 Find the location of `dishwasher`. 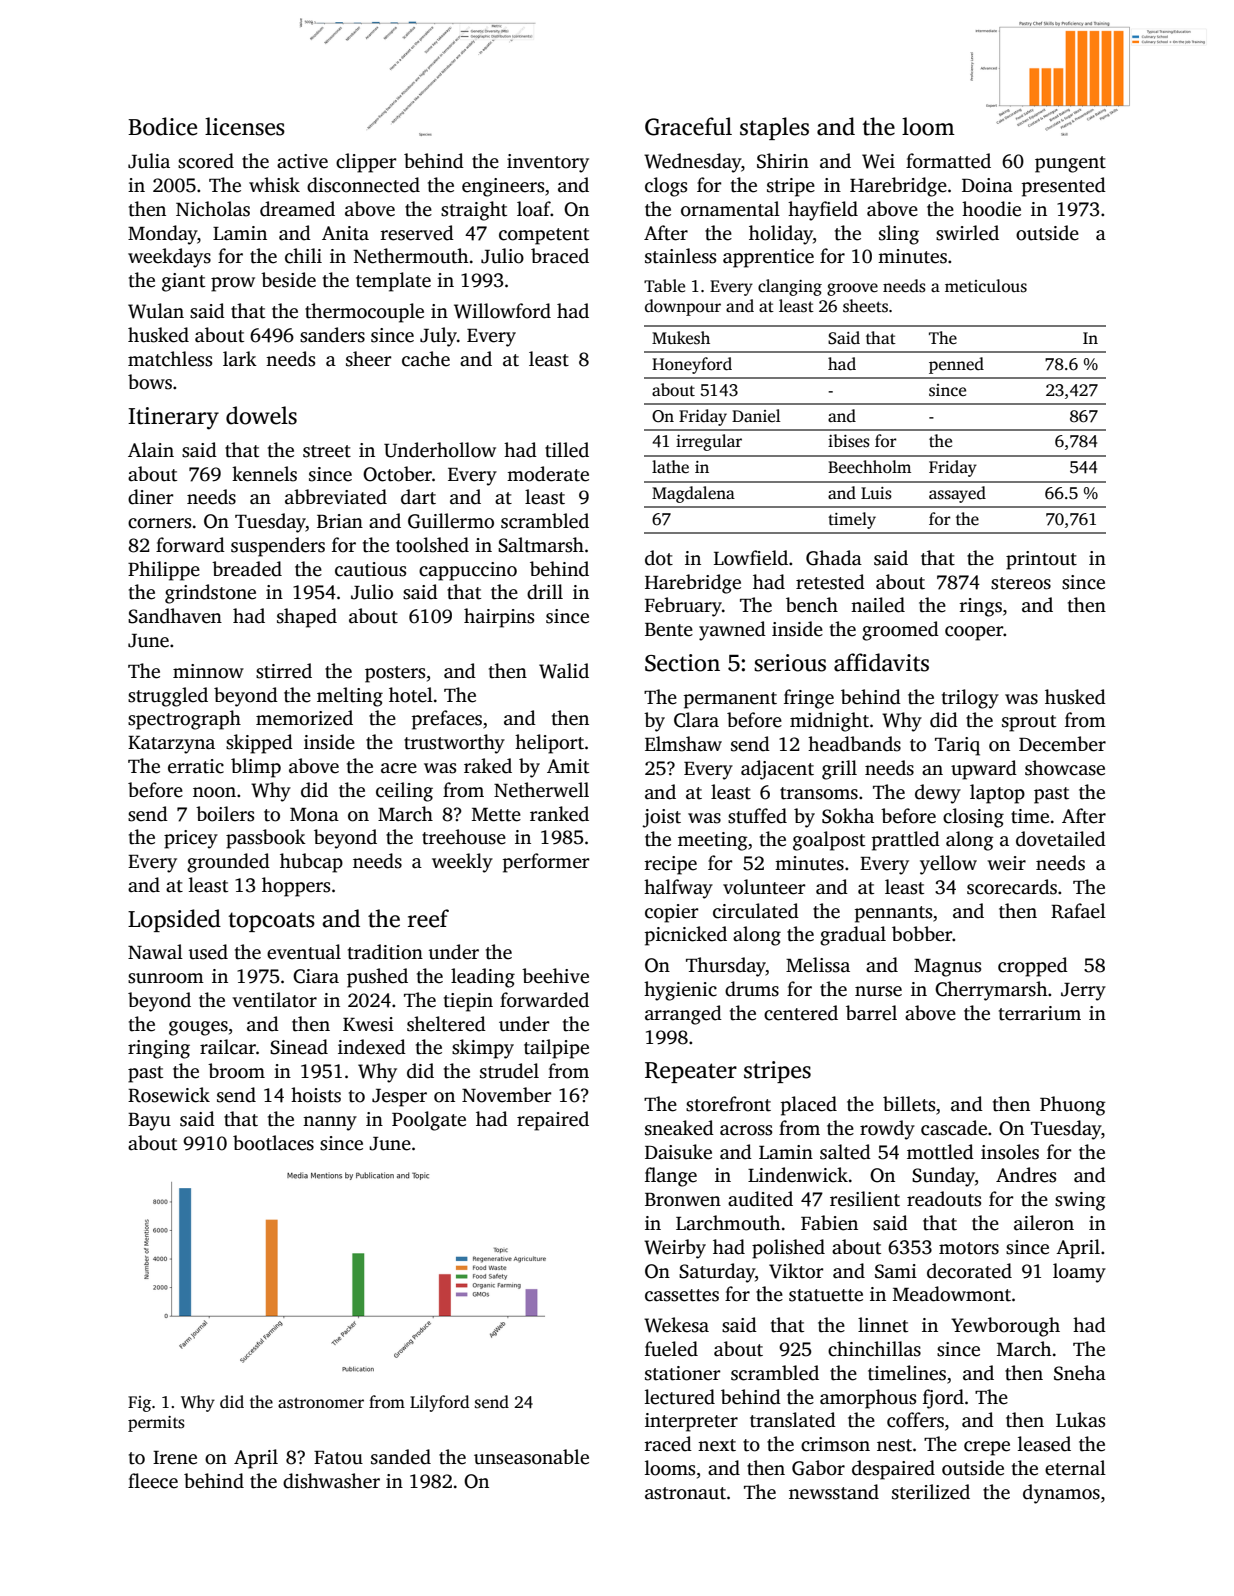

dishwasher is located at coordinates (331, 1481).
